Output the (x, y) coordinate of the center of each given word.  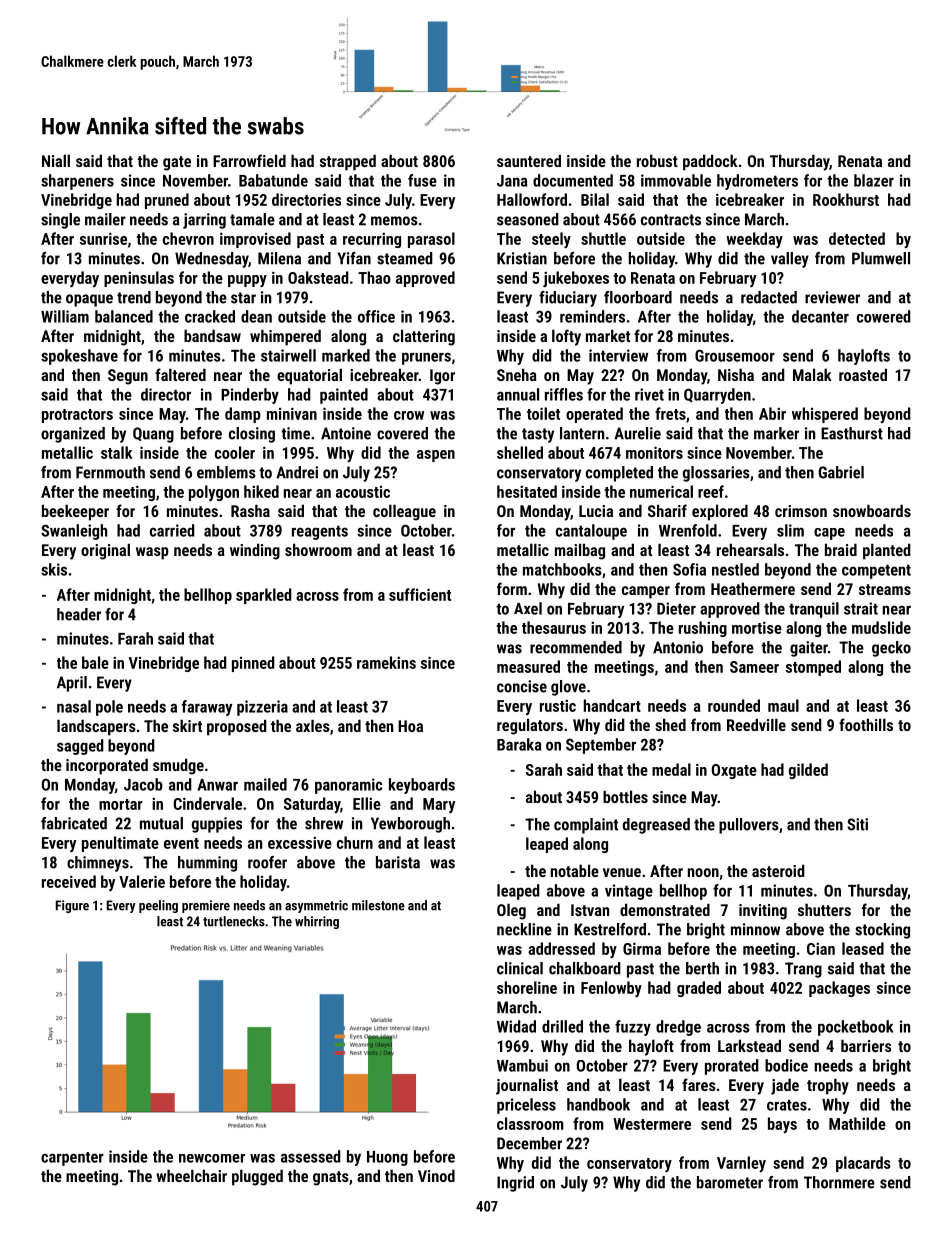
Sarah (544, 769)
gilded (808, 771)
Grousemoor (735, 355)
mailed (265, 784)
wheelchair (191, 1175)
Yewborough (410, 825)
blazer (874, 180)
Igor (442, 377)
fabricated (74, 823)
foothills (866, 724)
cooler (235, 452)
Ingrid (515, 1184)
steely (551, 240)
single (60, 221)
